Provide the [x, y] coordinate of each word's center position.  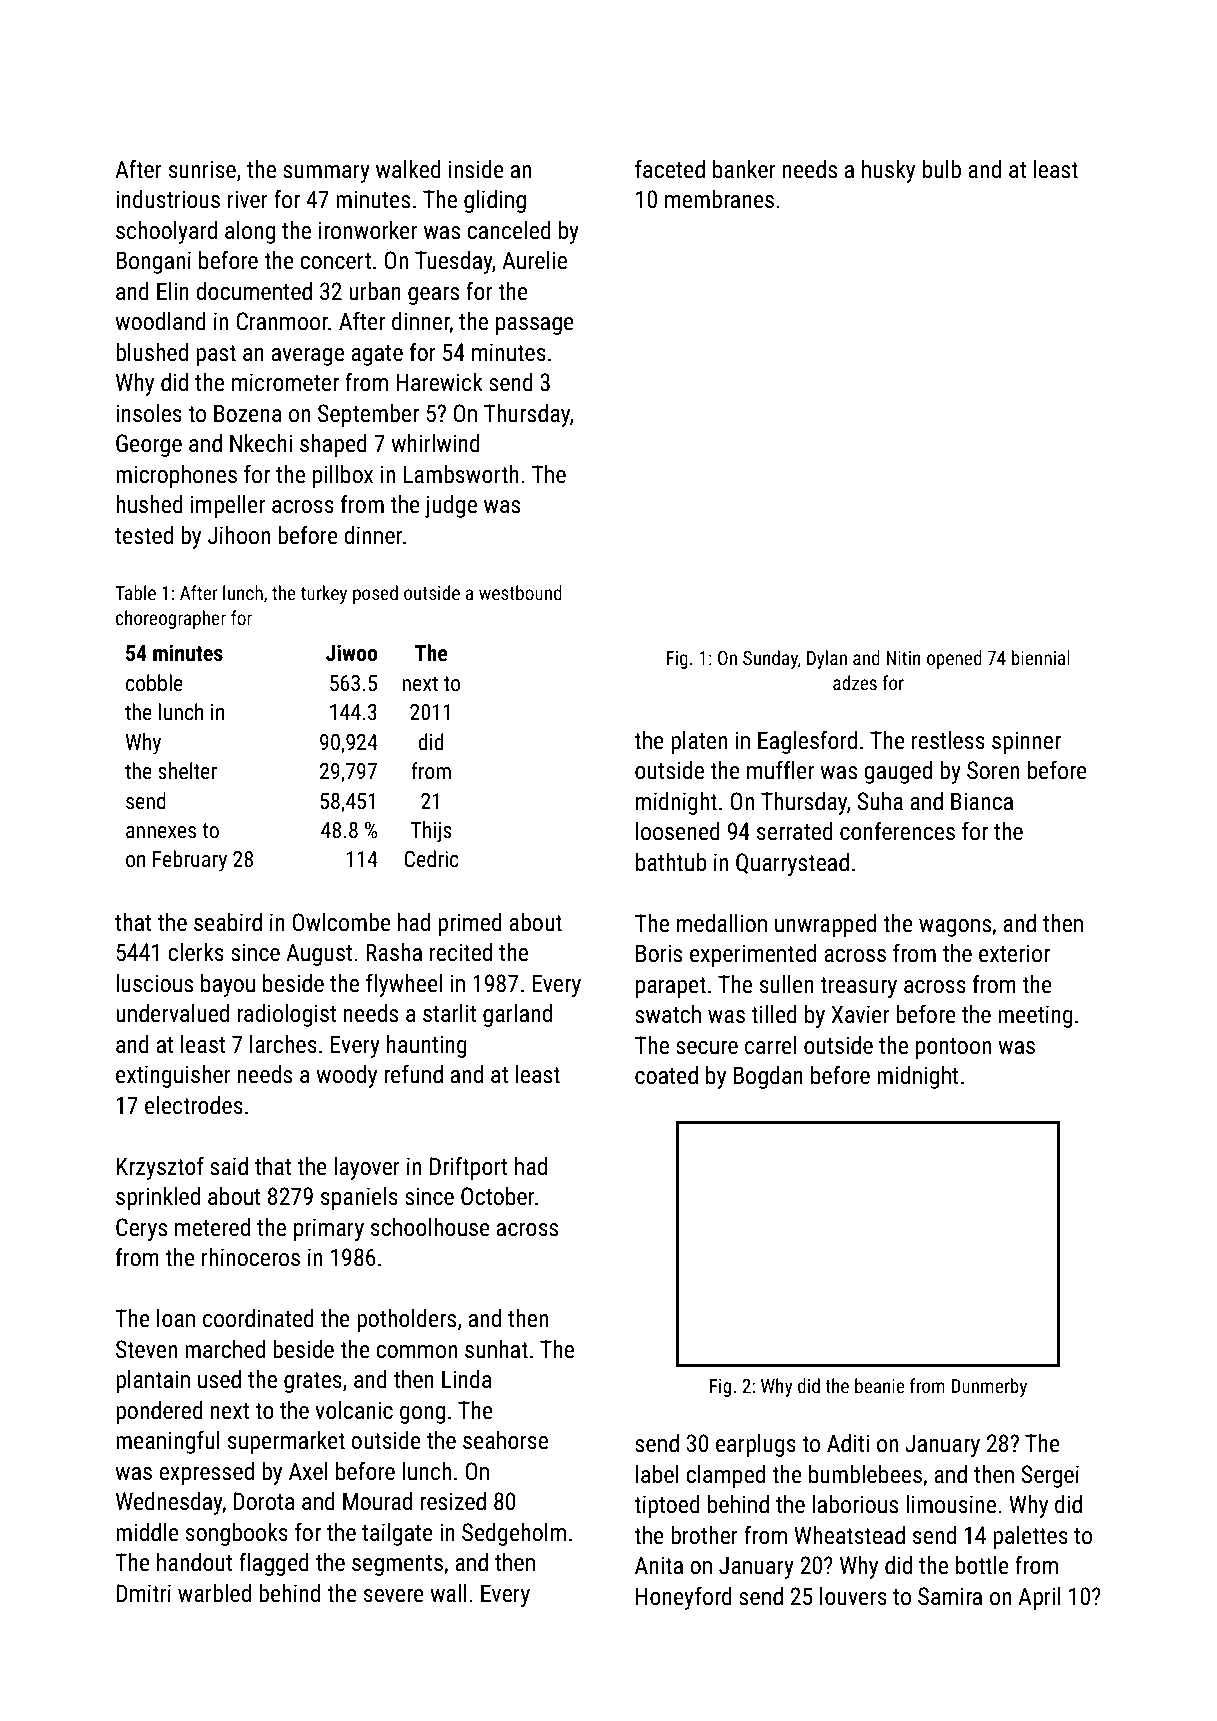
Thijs [431, 832]
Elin [173, 291]
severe [394, 1596]
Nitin [903, 658]
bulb [942, 169]
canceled [509, 230]
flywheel [404, 985]
